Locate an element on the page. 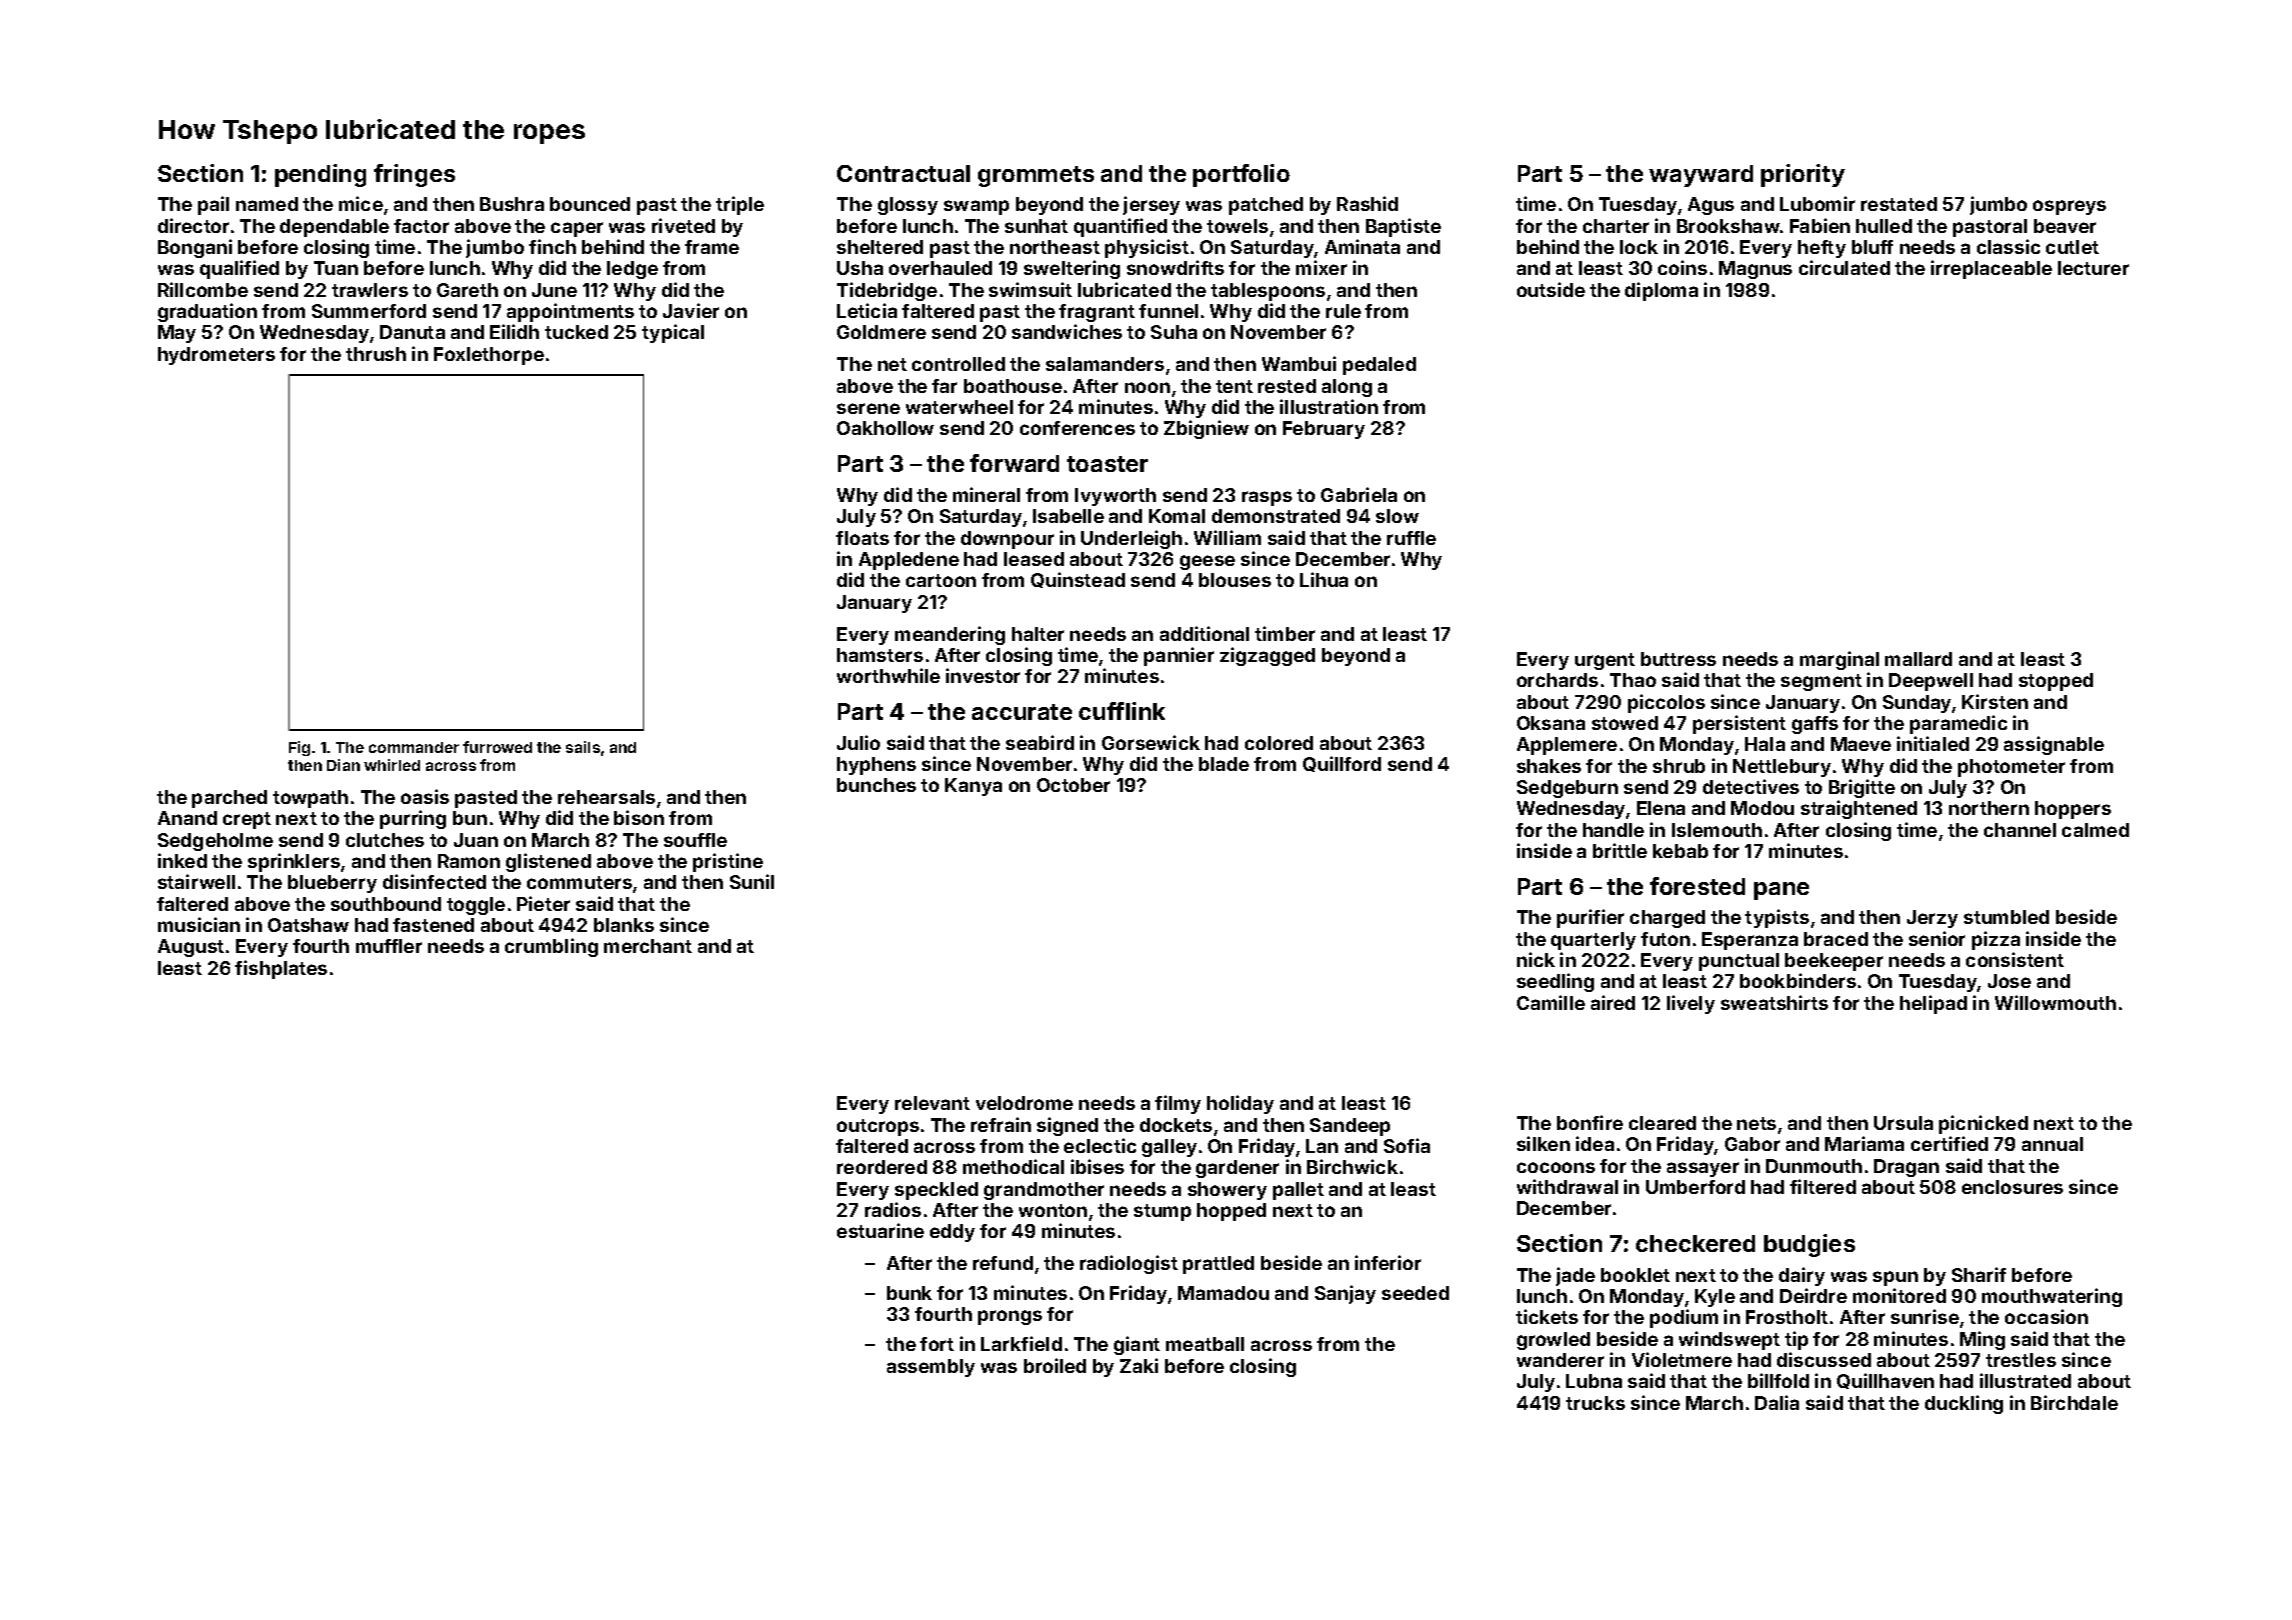  meatball is located at coordinates (1205, 1344).
